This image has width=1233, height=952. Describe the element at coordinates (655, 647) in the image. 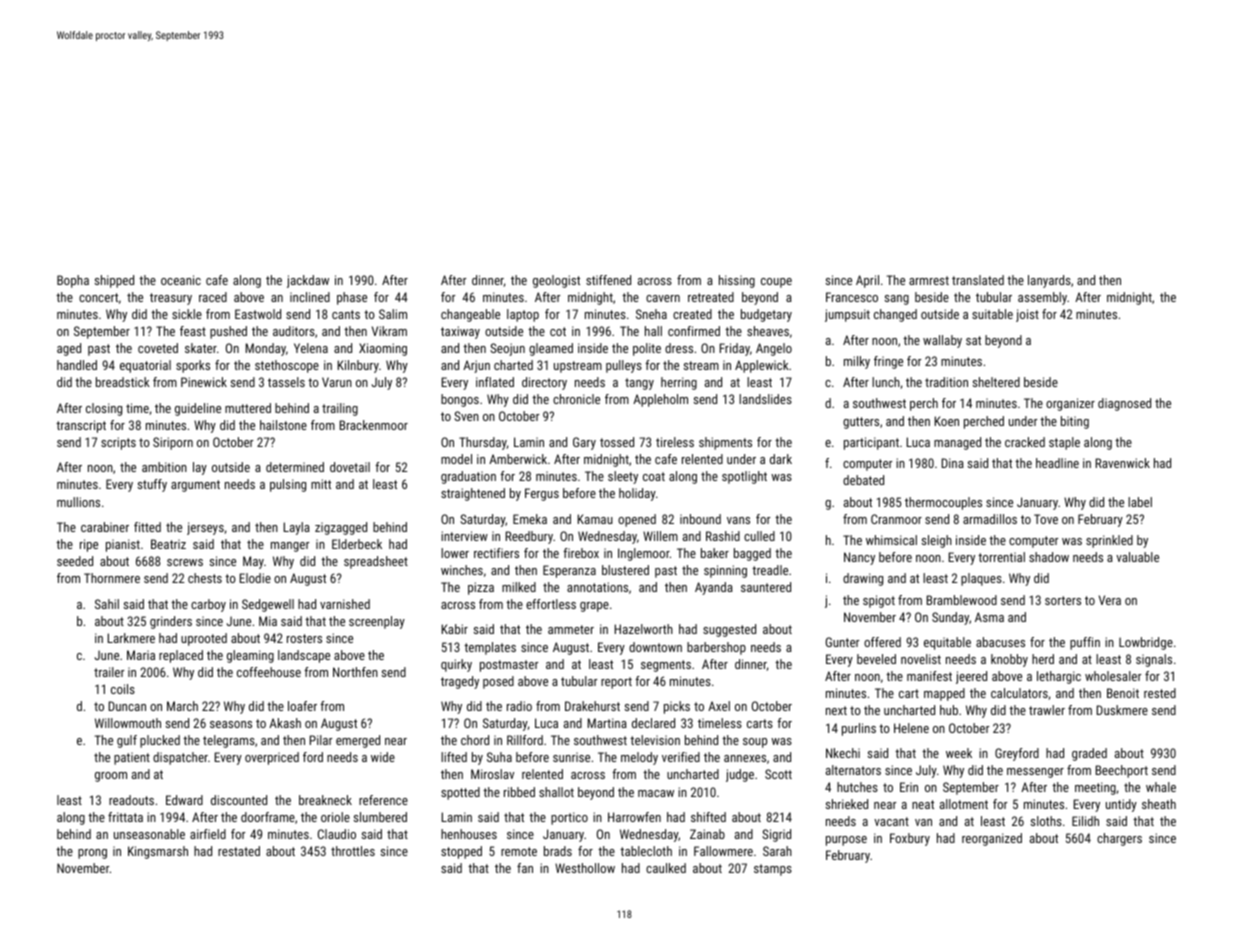

I see `downtown` at that location.
